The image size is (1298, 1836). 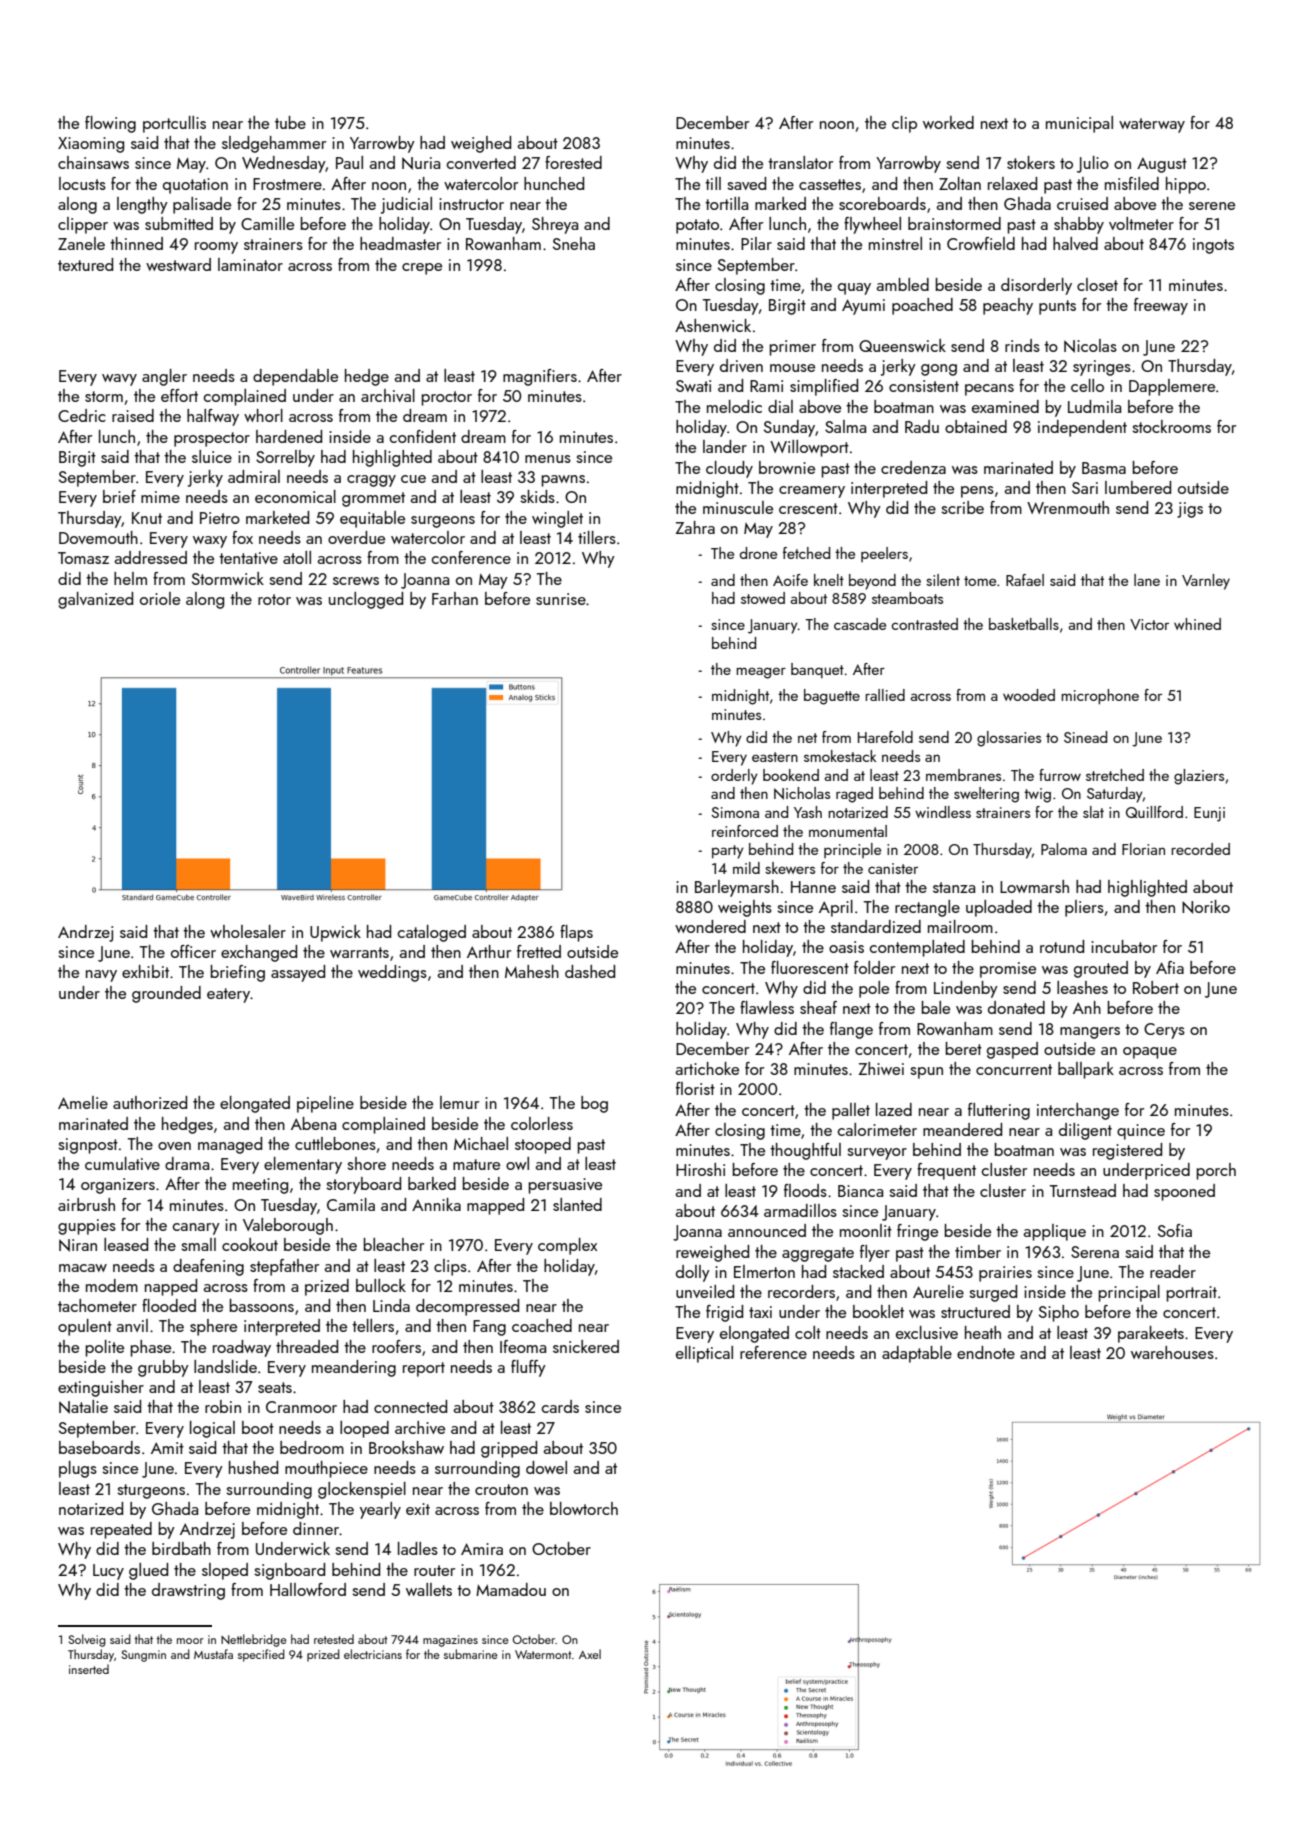 What do you see at coordinates (590, 1654) in the screenshot?
I see `Axel` at bounding box center [590, 1654].
